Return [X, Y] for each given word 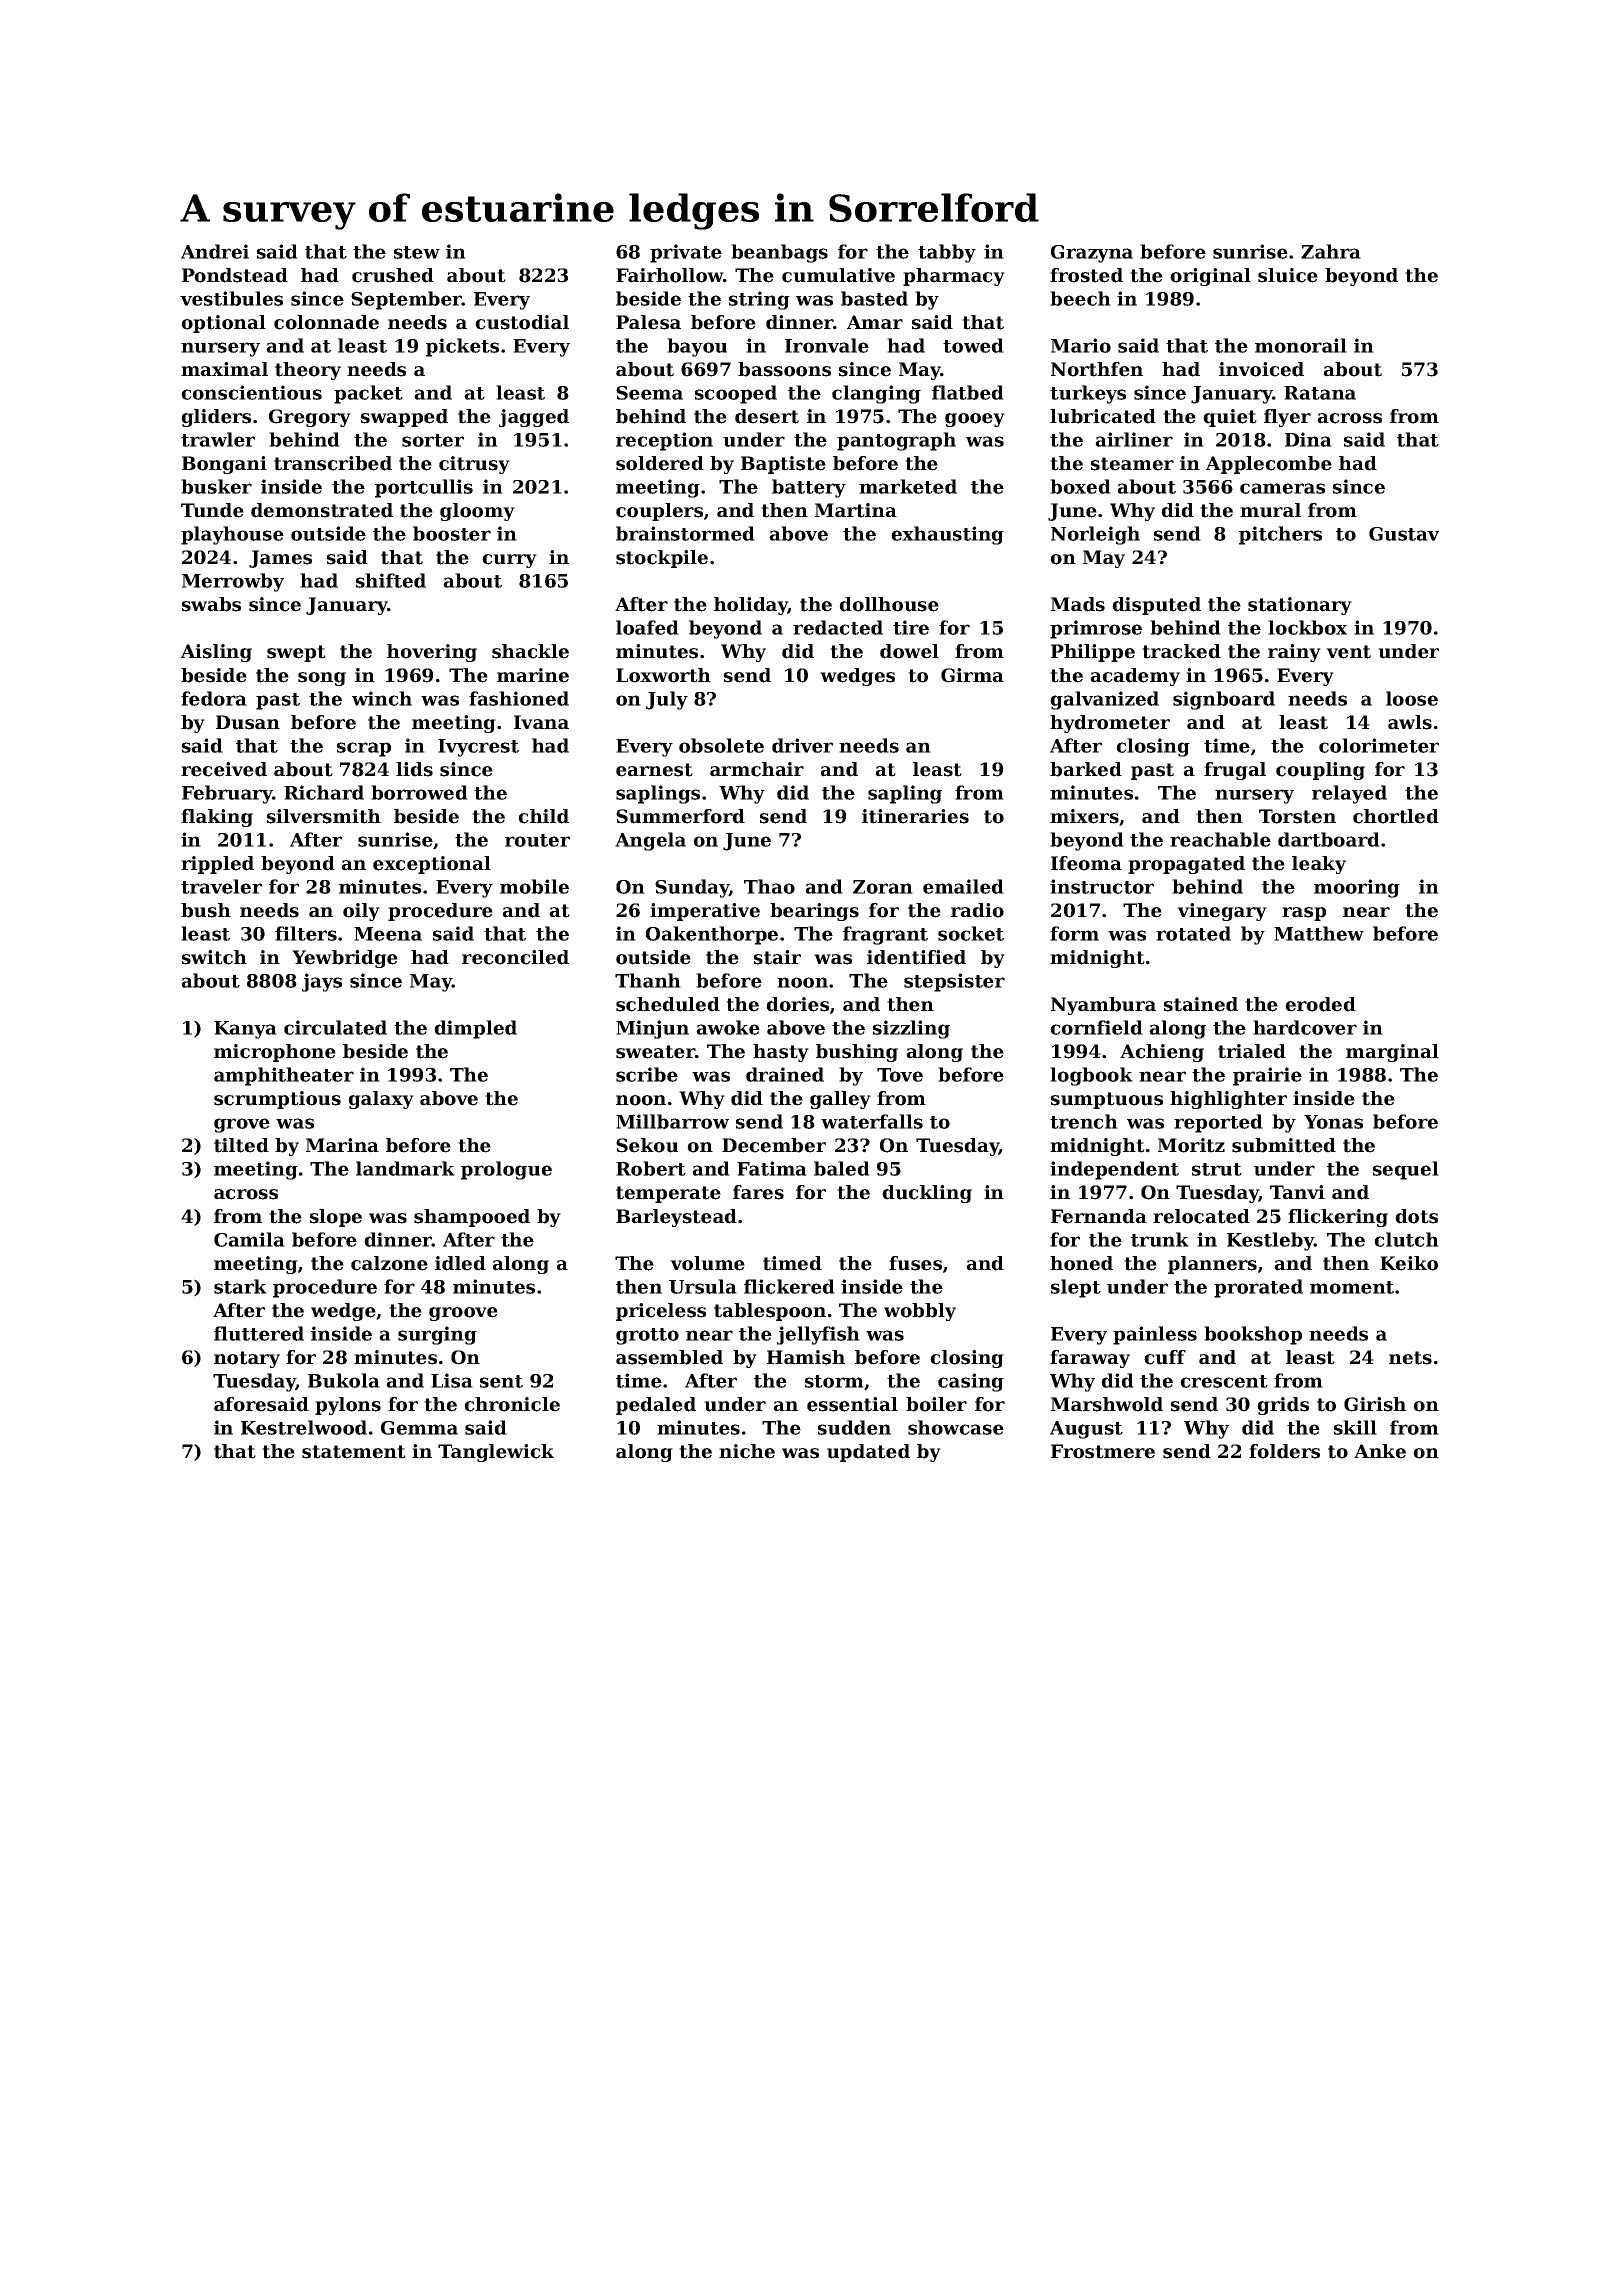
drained [785, 1074]
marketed [908, 486]
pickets [462, 347]
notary [247, 1359]
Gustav [1404, 534]
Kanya [245, 1030]
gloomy [477, 512]
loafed [647, 627]
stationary [1300, 606]
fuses [915, 1263]
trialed [1252, 1051]
